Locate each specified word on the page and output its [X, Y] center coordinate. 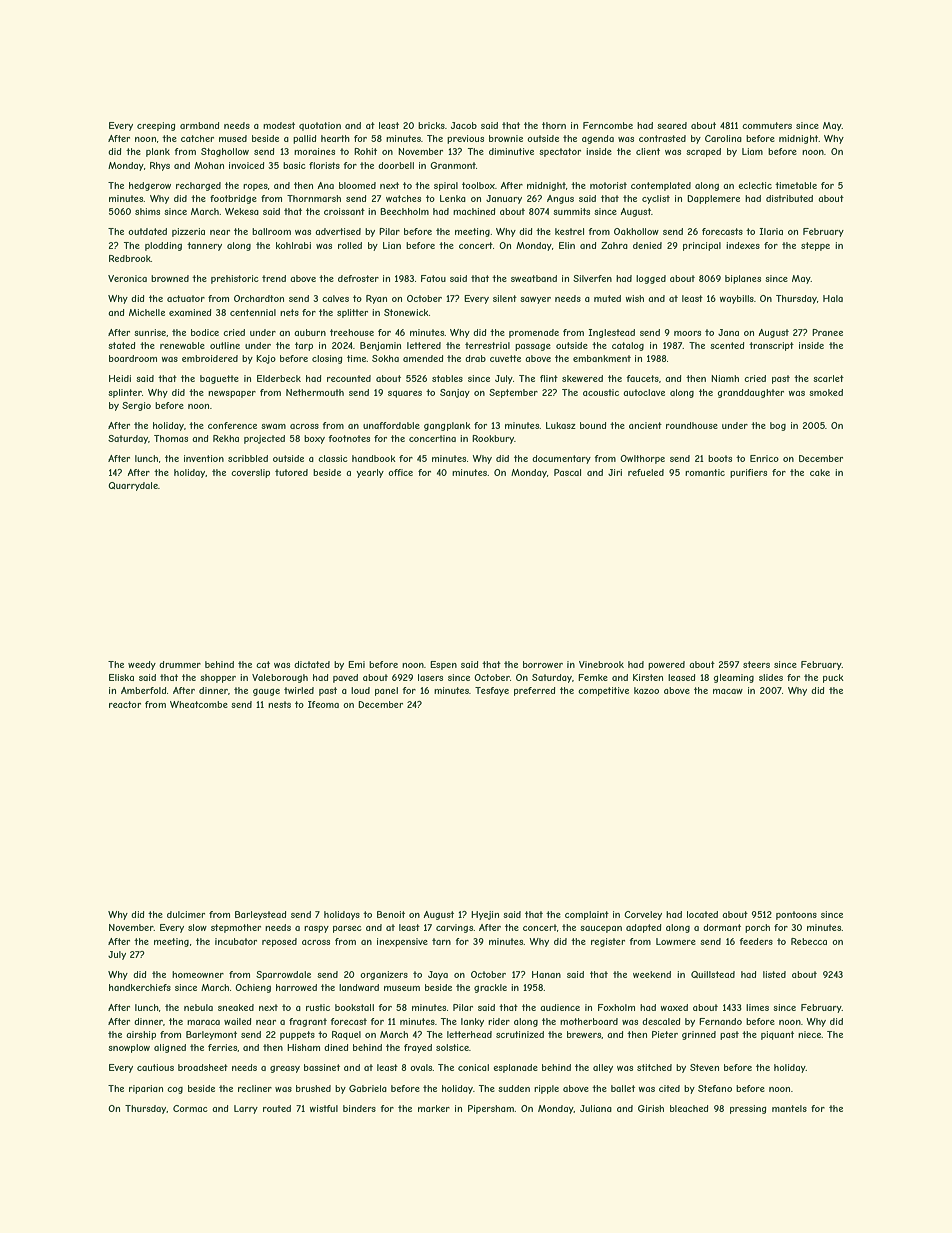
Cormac [190, 1108]
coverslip [250, 473]
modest [279, 125]
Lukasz [561, 425]
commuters [767, 125]
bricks [431, 125]
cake [820, 472]
